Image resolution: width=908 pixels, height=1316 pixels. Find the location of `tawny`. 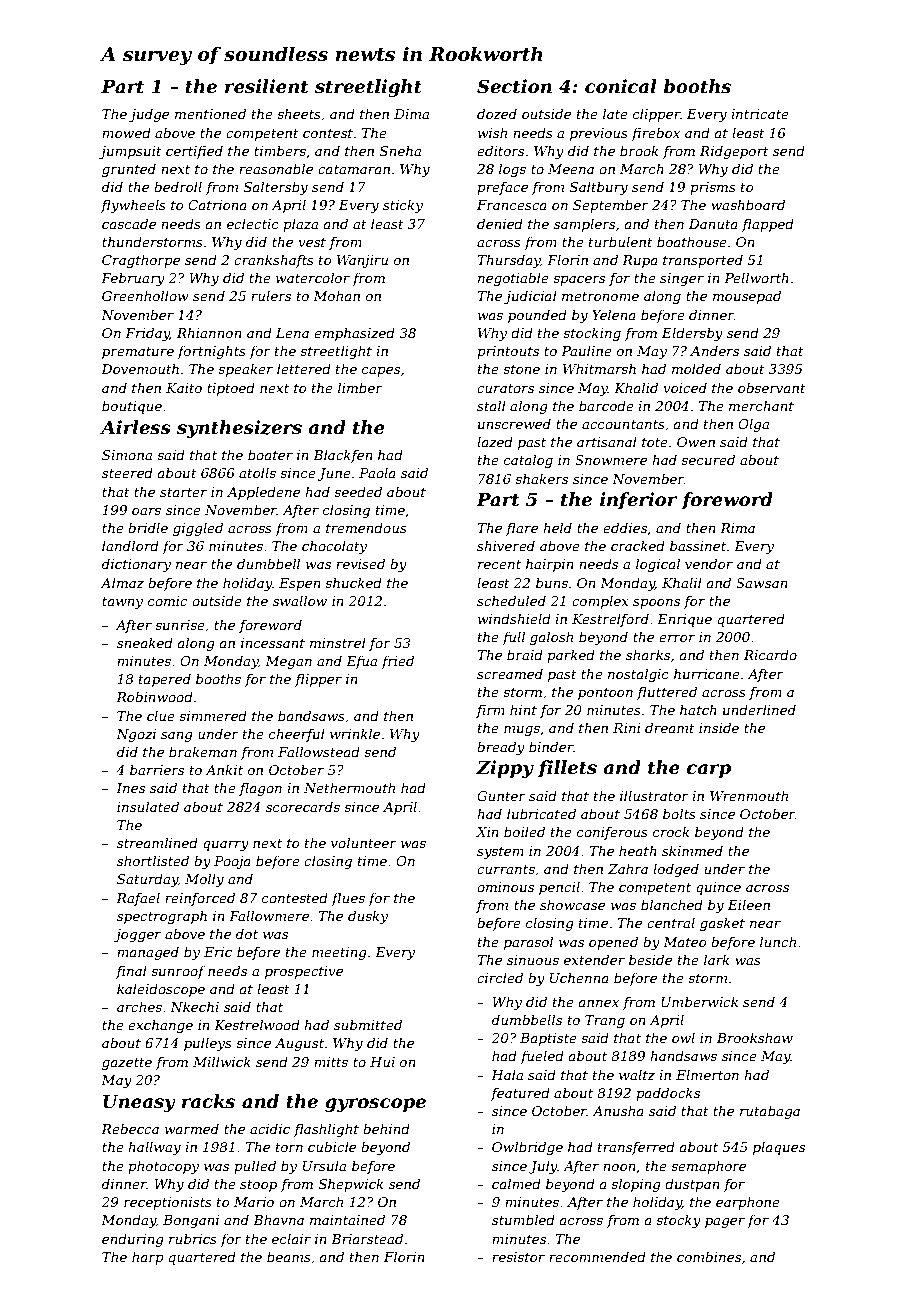

tawny is located at coordinates (122, 603).
